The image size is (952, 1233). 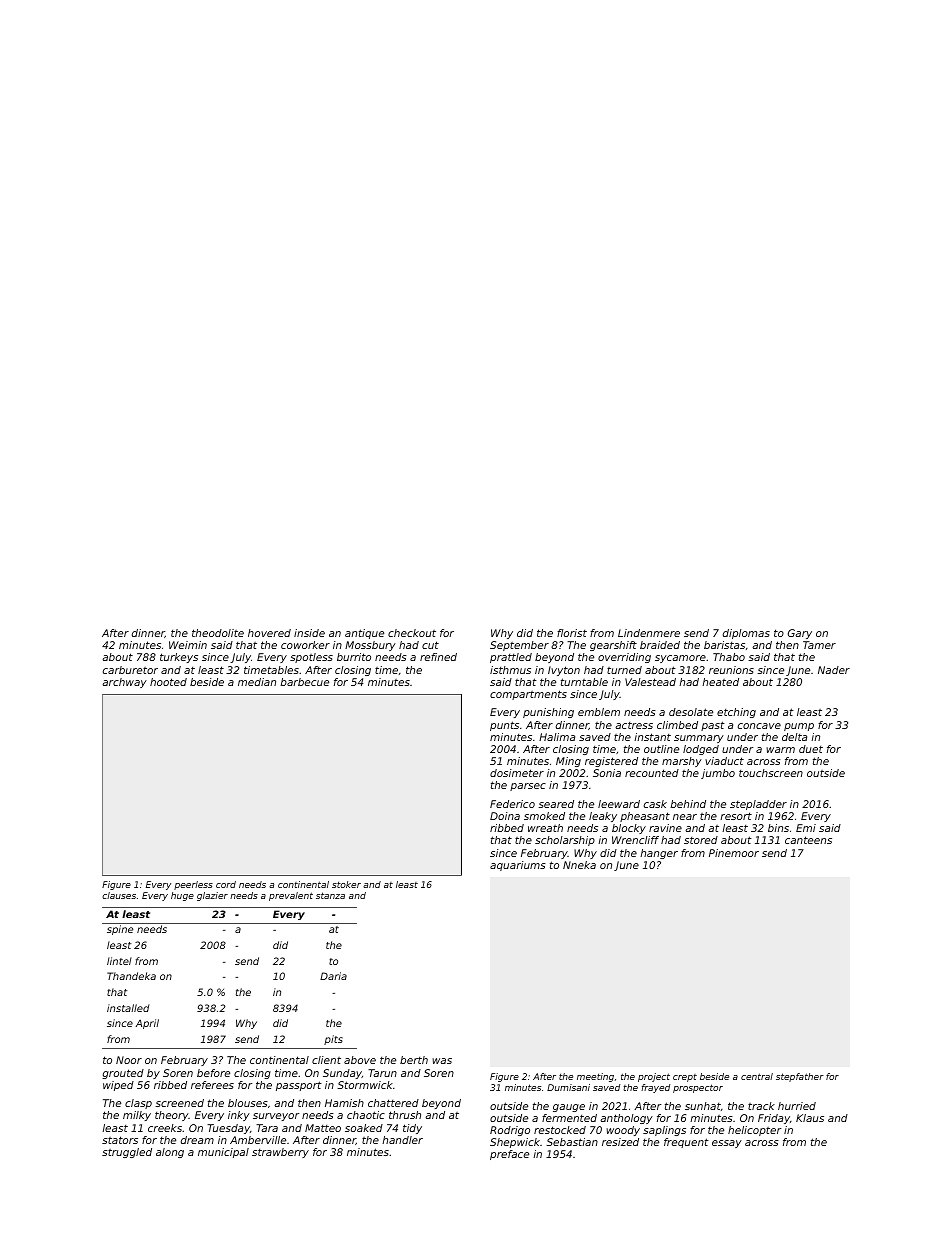 What do you see at coordinates (120, 1140) in the image?
I see `stators` at bounding box center [120, 1140].
